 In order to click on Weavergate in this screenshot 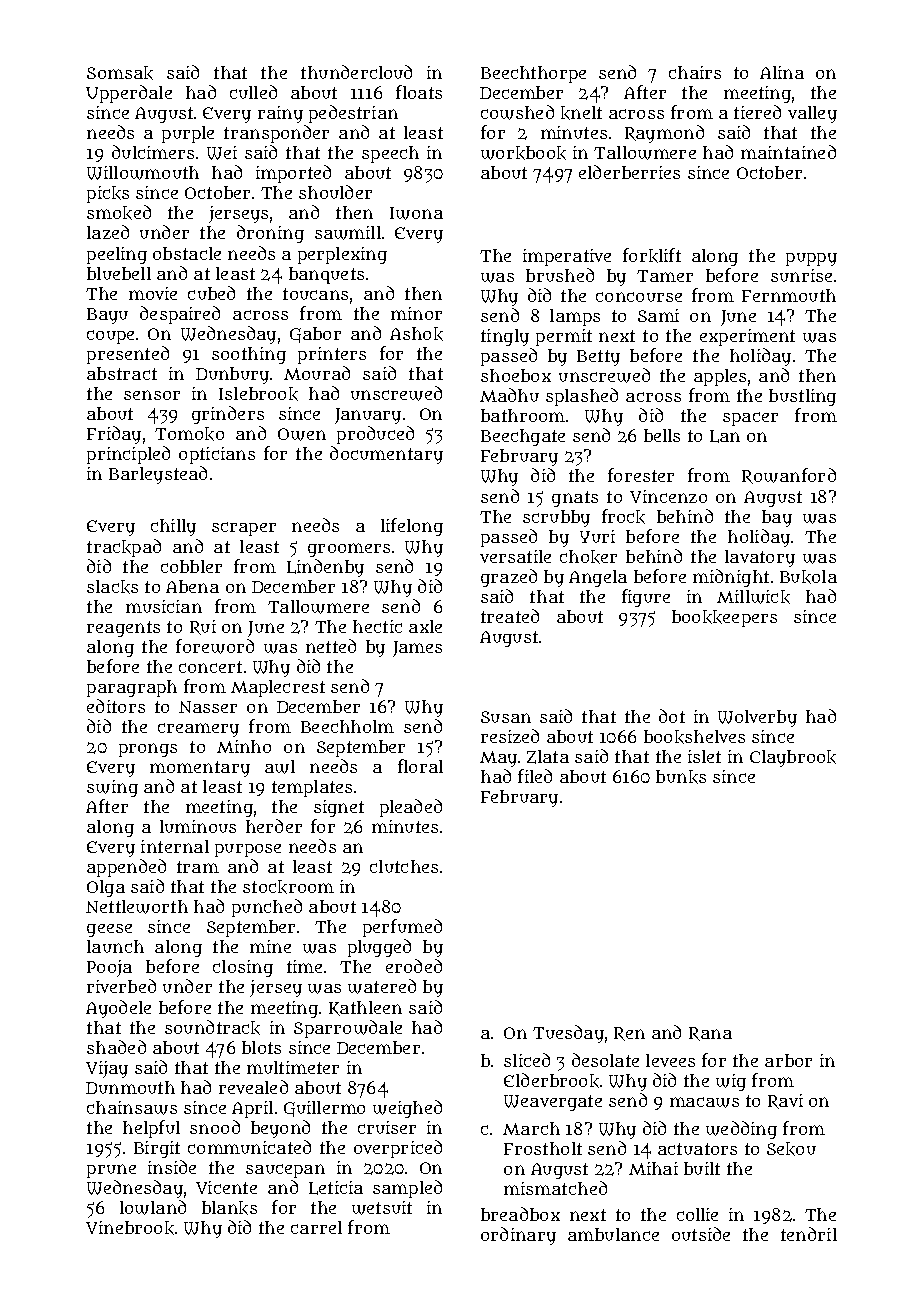, I will do `click(553, 1103)`.
